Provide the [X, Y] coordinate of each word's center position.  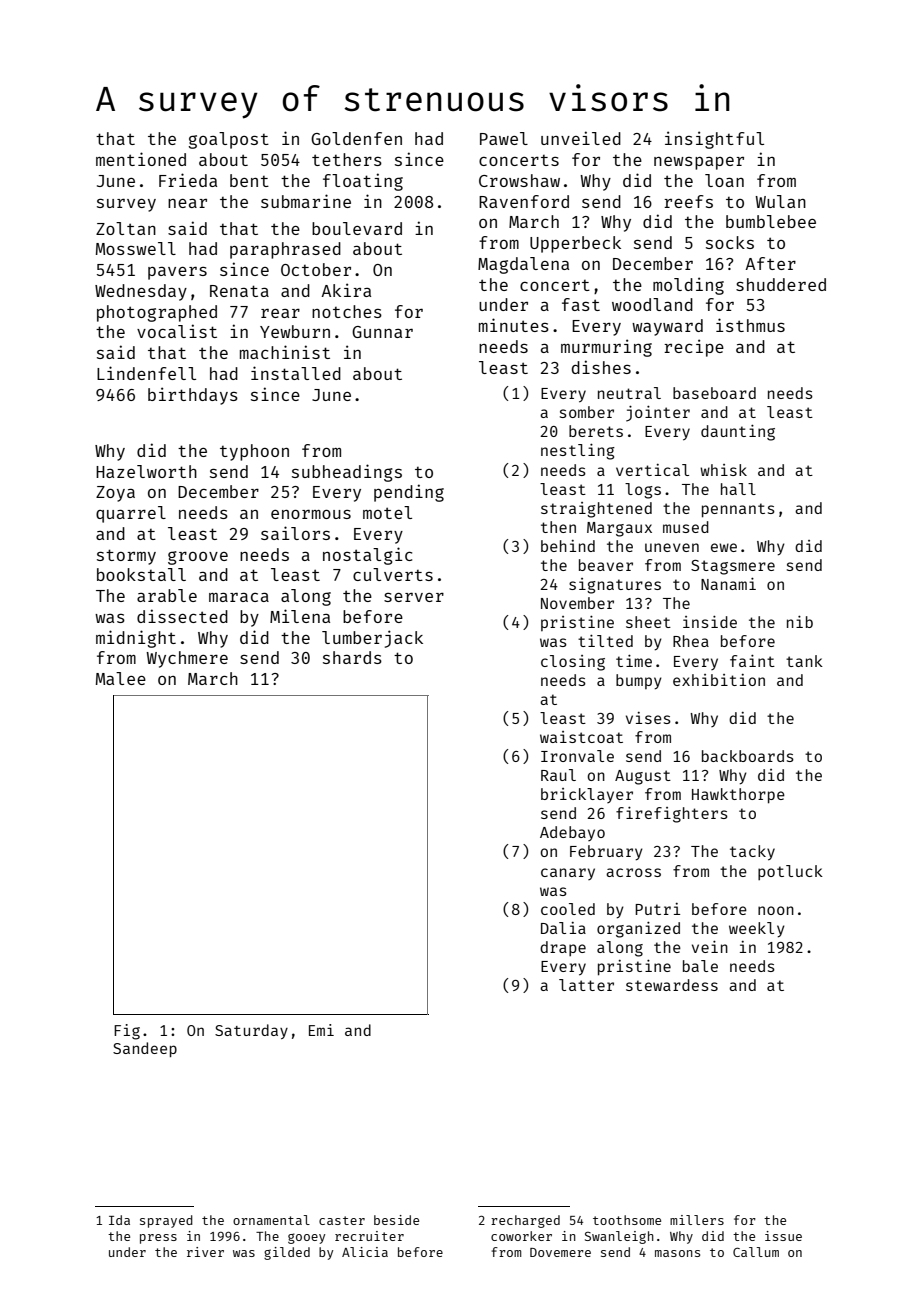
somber [587, 412]
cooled [568, 909]
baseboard [714, 393]
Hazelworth [146, 471]
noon [776, 910]
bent [249, 180]
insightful [714, 140]
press [158, 1239]
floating [363, 182]
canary [568, 874]
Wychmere [187, 659]
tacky [752, 853]
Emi [321, 1030]
